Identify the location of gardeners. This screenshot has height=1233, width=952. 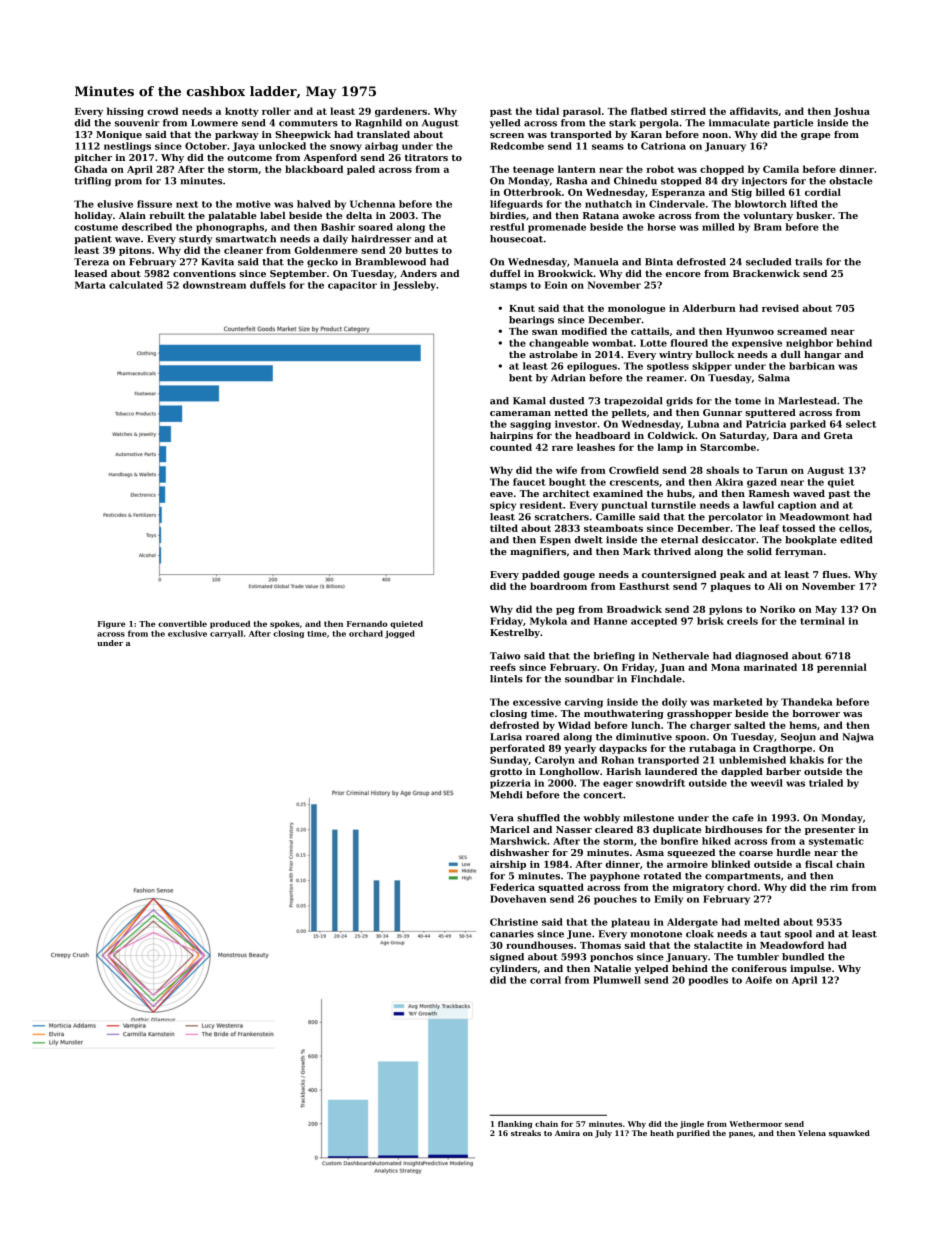
(401, 112).
